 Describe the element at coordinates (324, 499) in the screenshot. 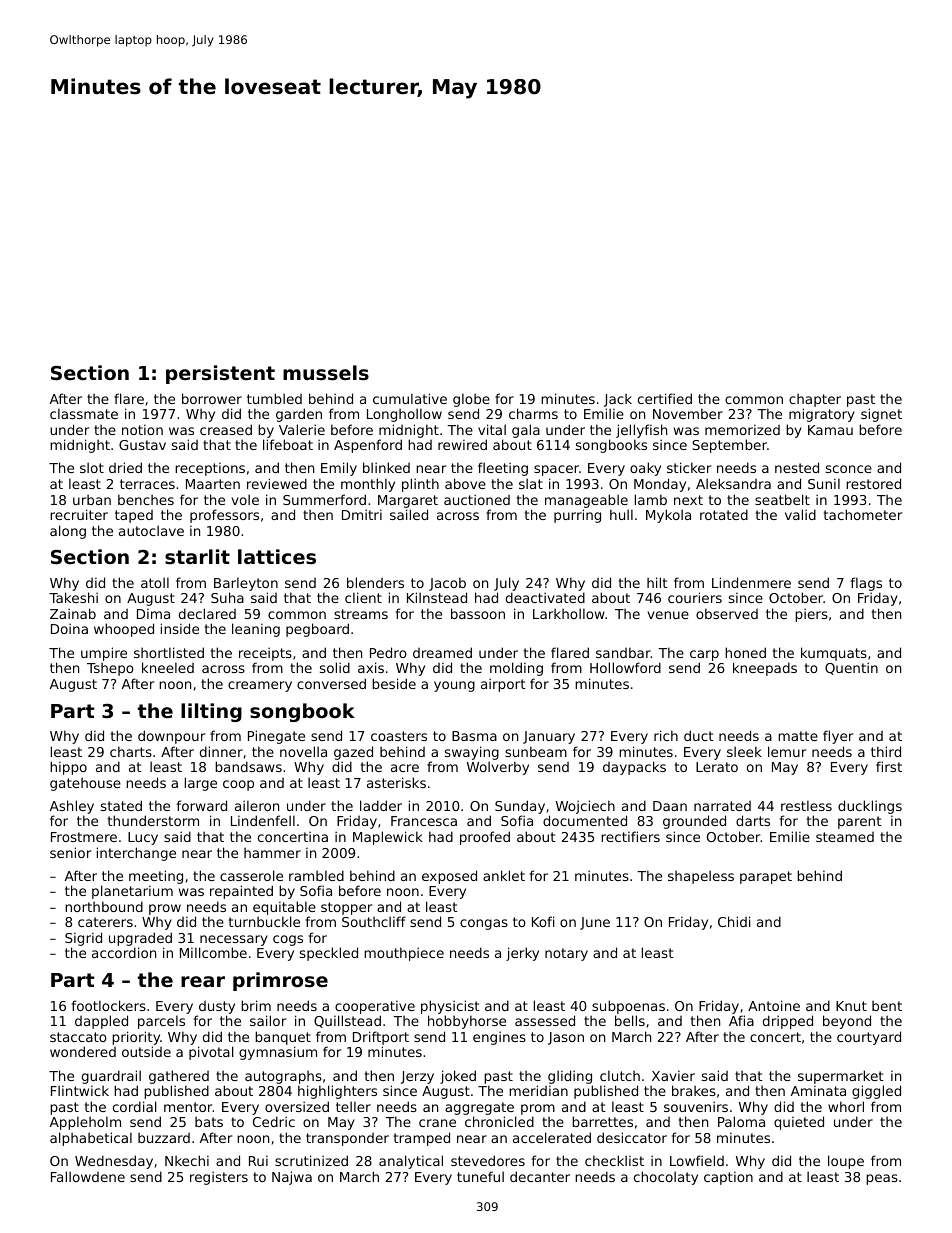

I see `Summerford` at that location.
